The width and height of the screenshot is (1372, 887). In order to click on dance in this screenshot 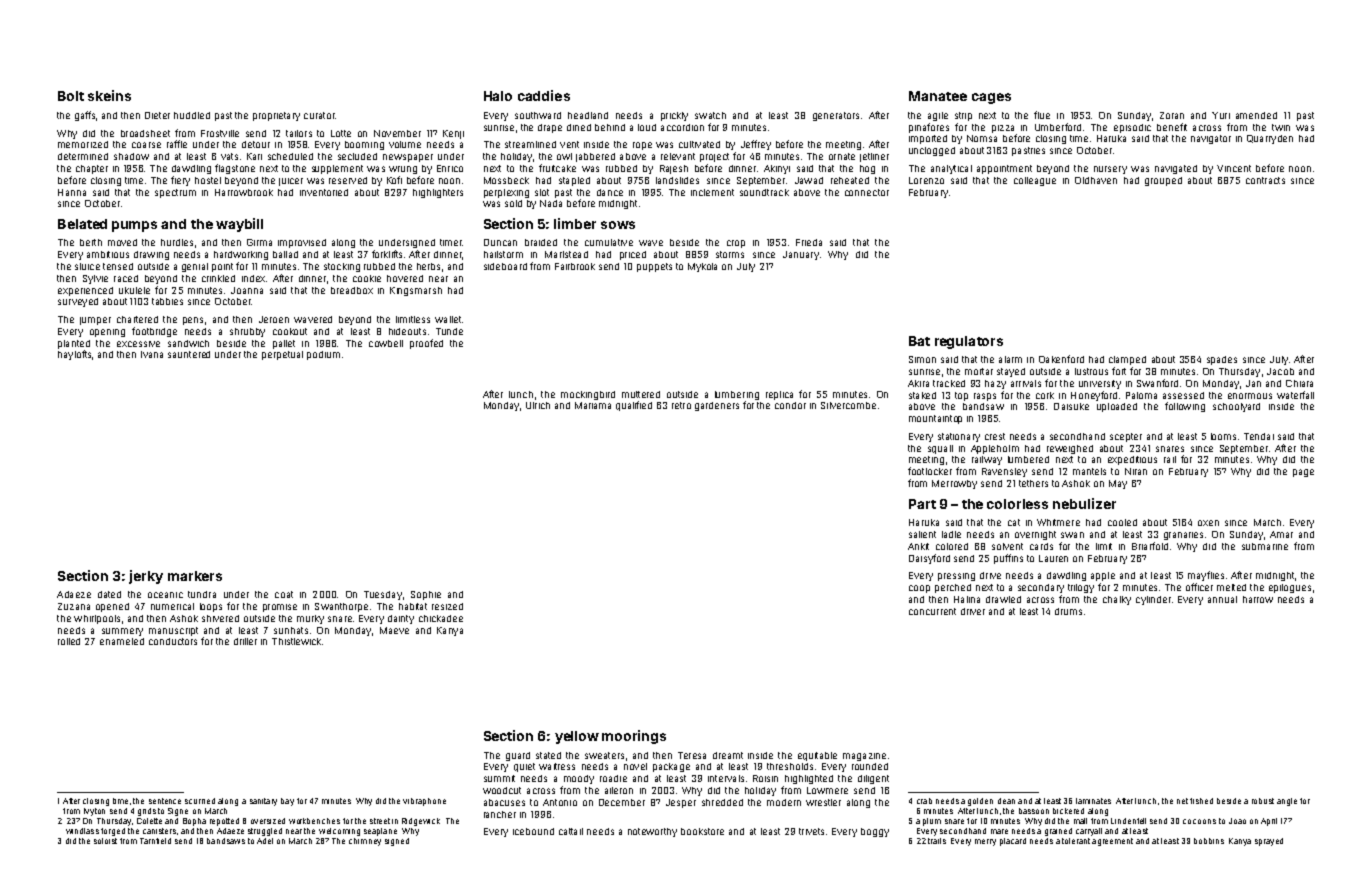, I will do `click(610, 192)`.
